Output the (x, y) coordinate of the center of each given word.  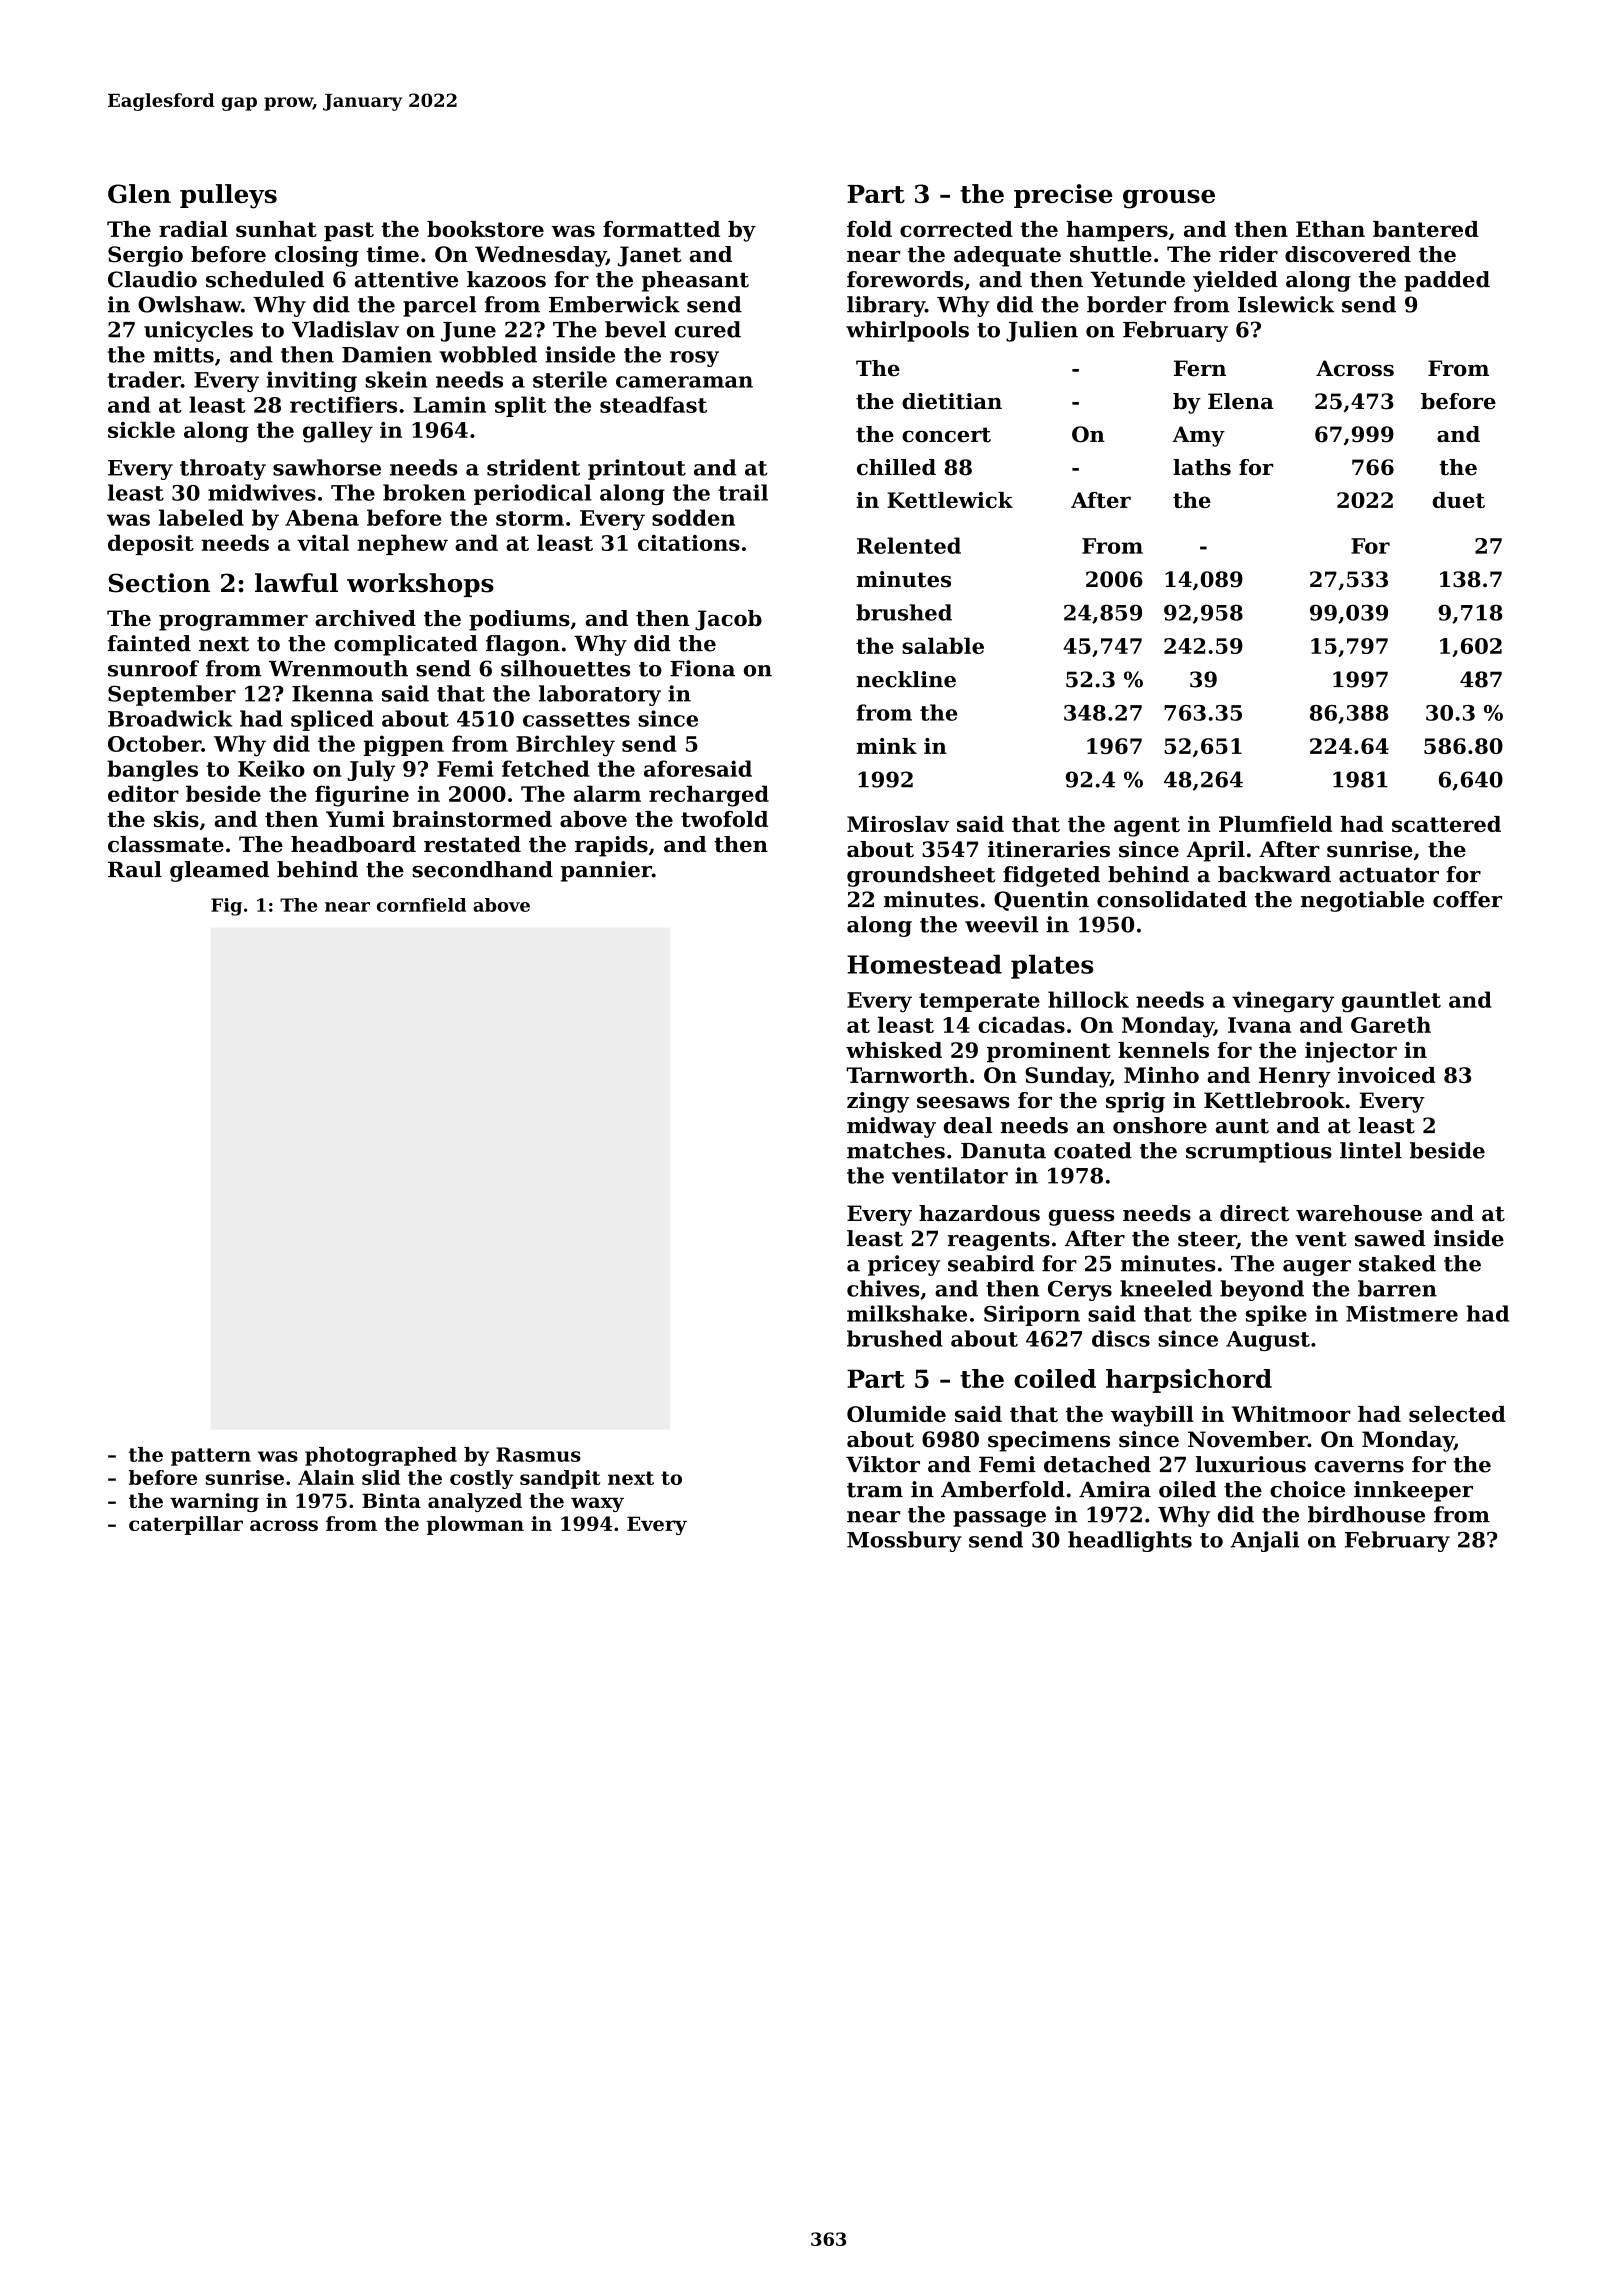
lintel (1371, 1150)
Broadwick (170, 718)
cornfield (421, 905)
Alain (326, 1477)
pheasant (695, 281)
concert (946, 435)
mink (886, 746)
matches (896, 1150)
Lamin (449, 404)
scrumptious (1259, 1152)
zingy (878, 1102)
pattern (211, 1457)
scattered (1446, 824)
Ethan (1330, 229)
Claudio (152, 279)
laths (1202, 467)
